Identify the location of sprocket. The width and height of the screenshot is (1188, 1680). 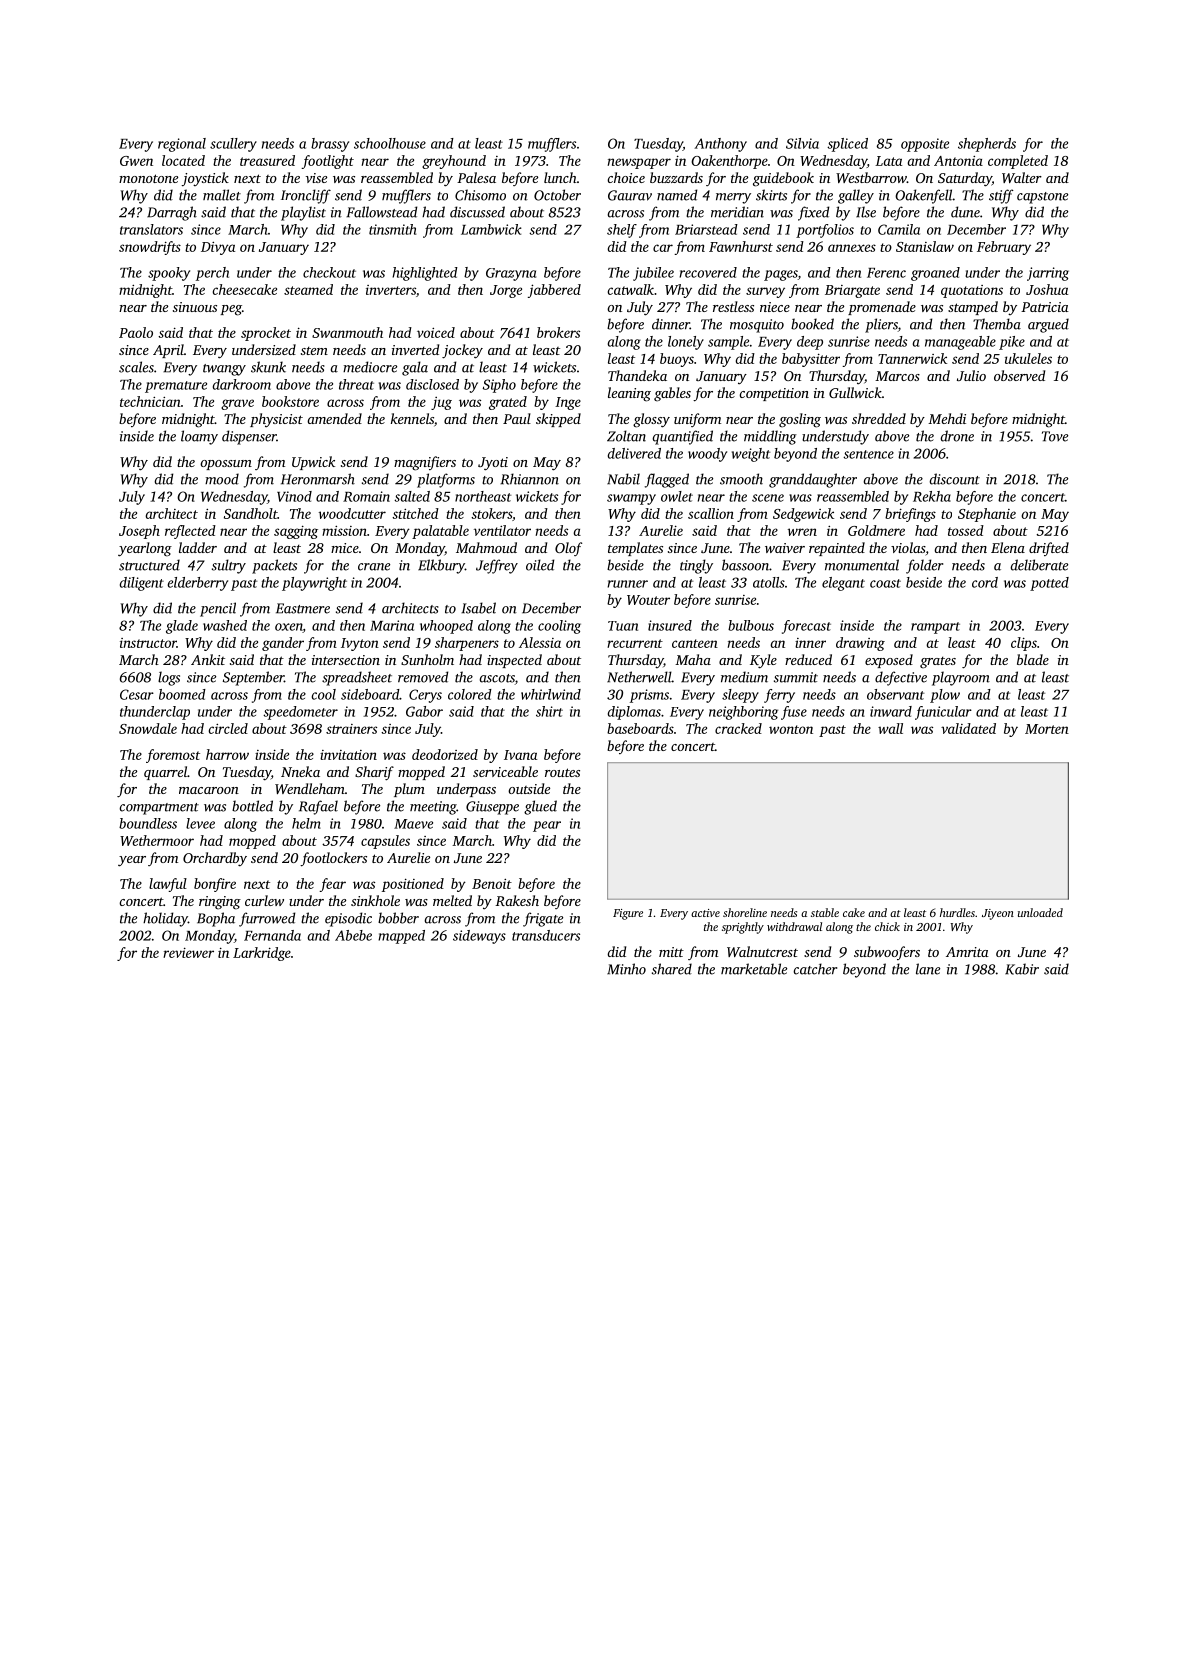
(266, 334).
